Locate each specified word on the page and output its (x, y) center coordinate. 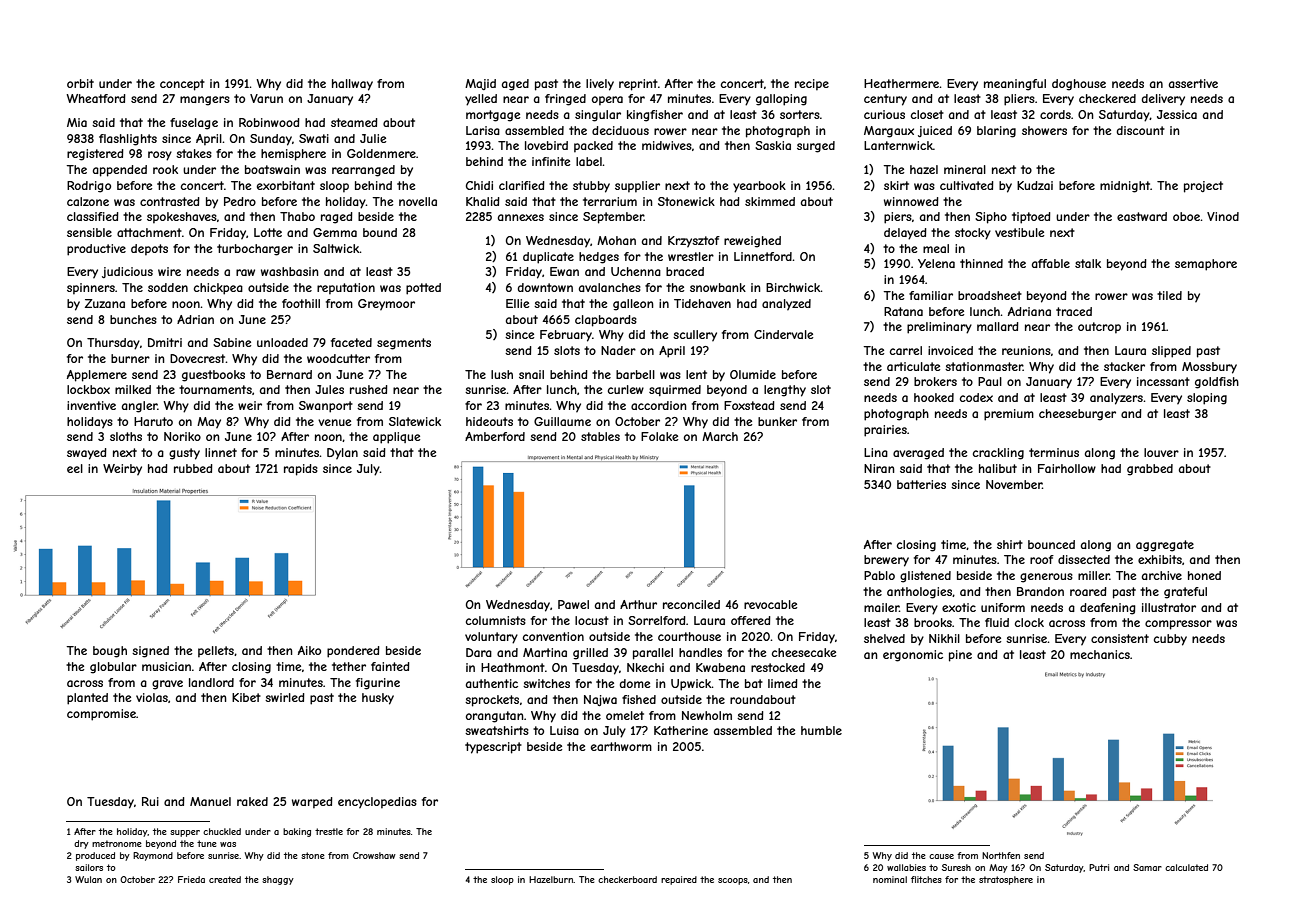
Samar (1147, 867)
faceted (351, 342)
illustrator (1169, 607)
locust (592, 620)
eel (75, 468)
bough (110, 652)
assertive (1193, 83)
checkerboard (627, 879)
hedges (599, 258)
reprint (638, 85)
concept (182, 85)
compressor (1178, 625)
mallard (998, 326)
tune (207, 843)
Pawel (573, 604)
